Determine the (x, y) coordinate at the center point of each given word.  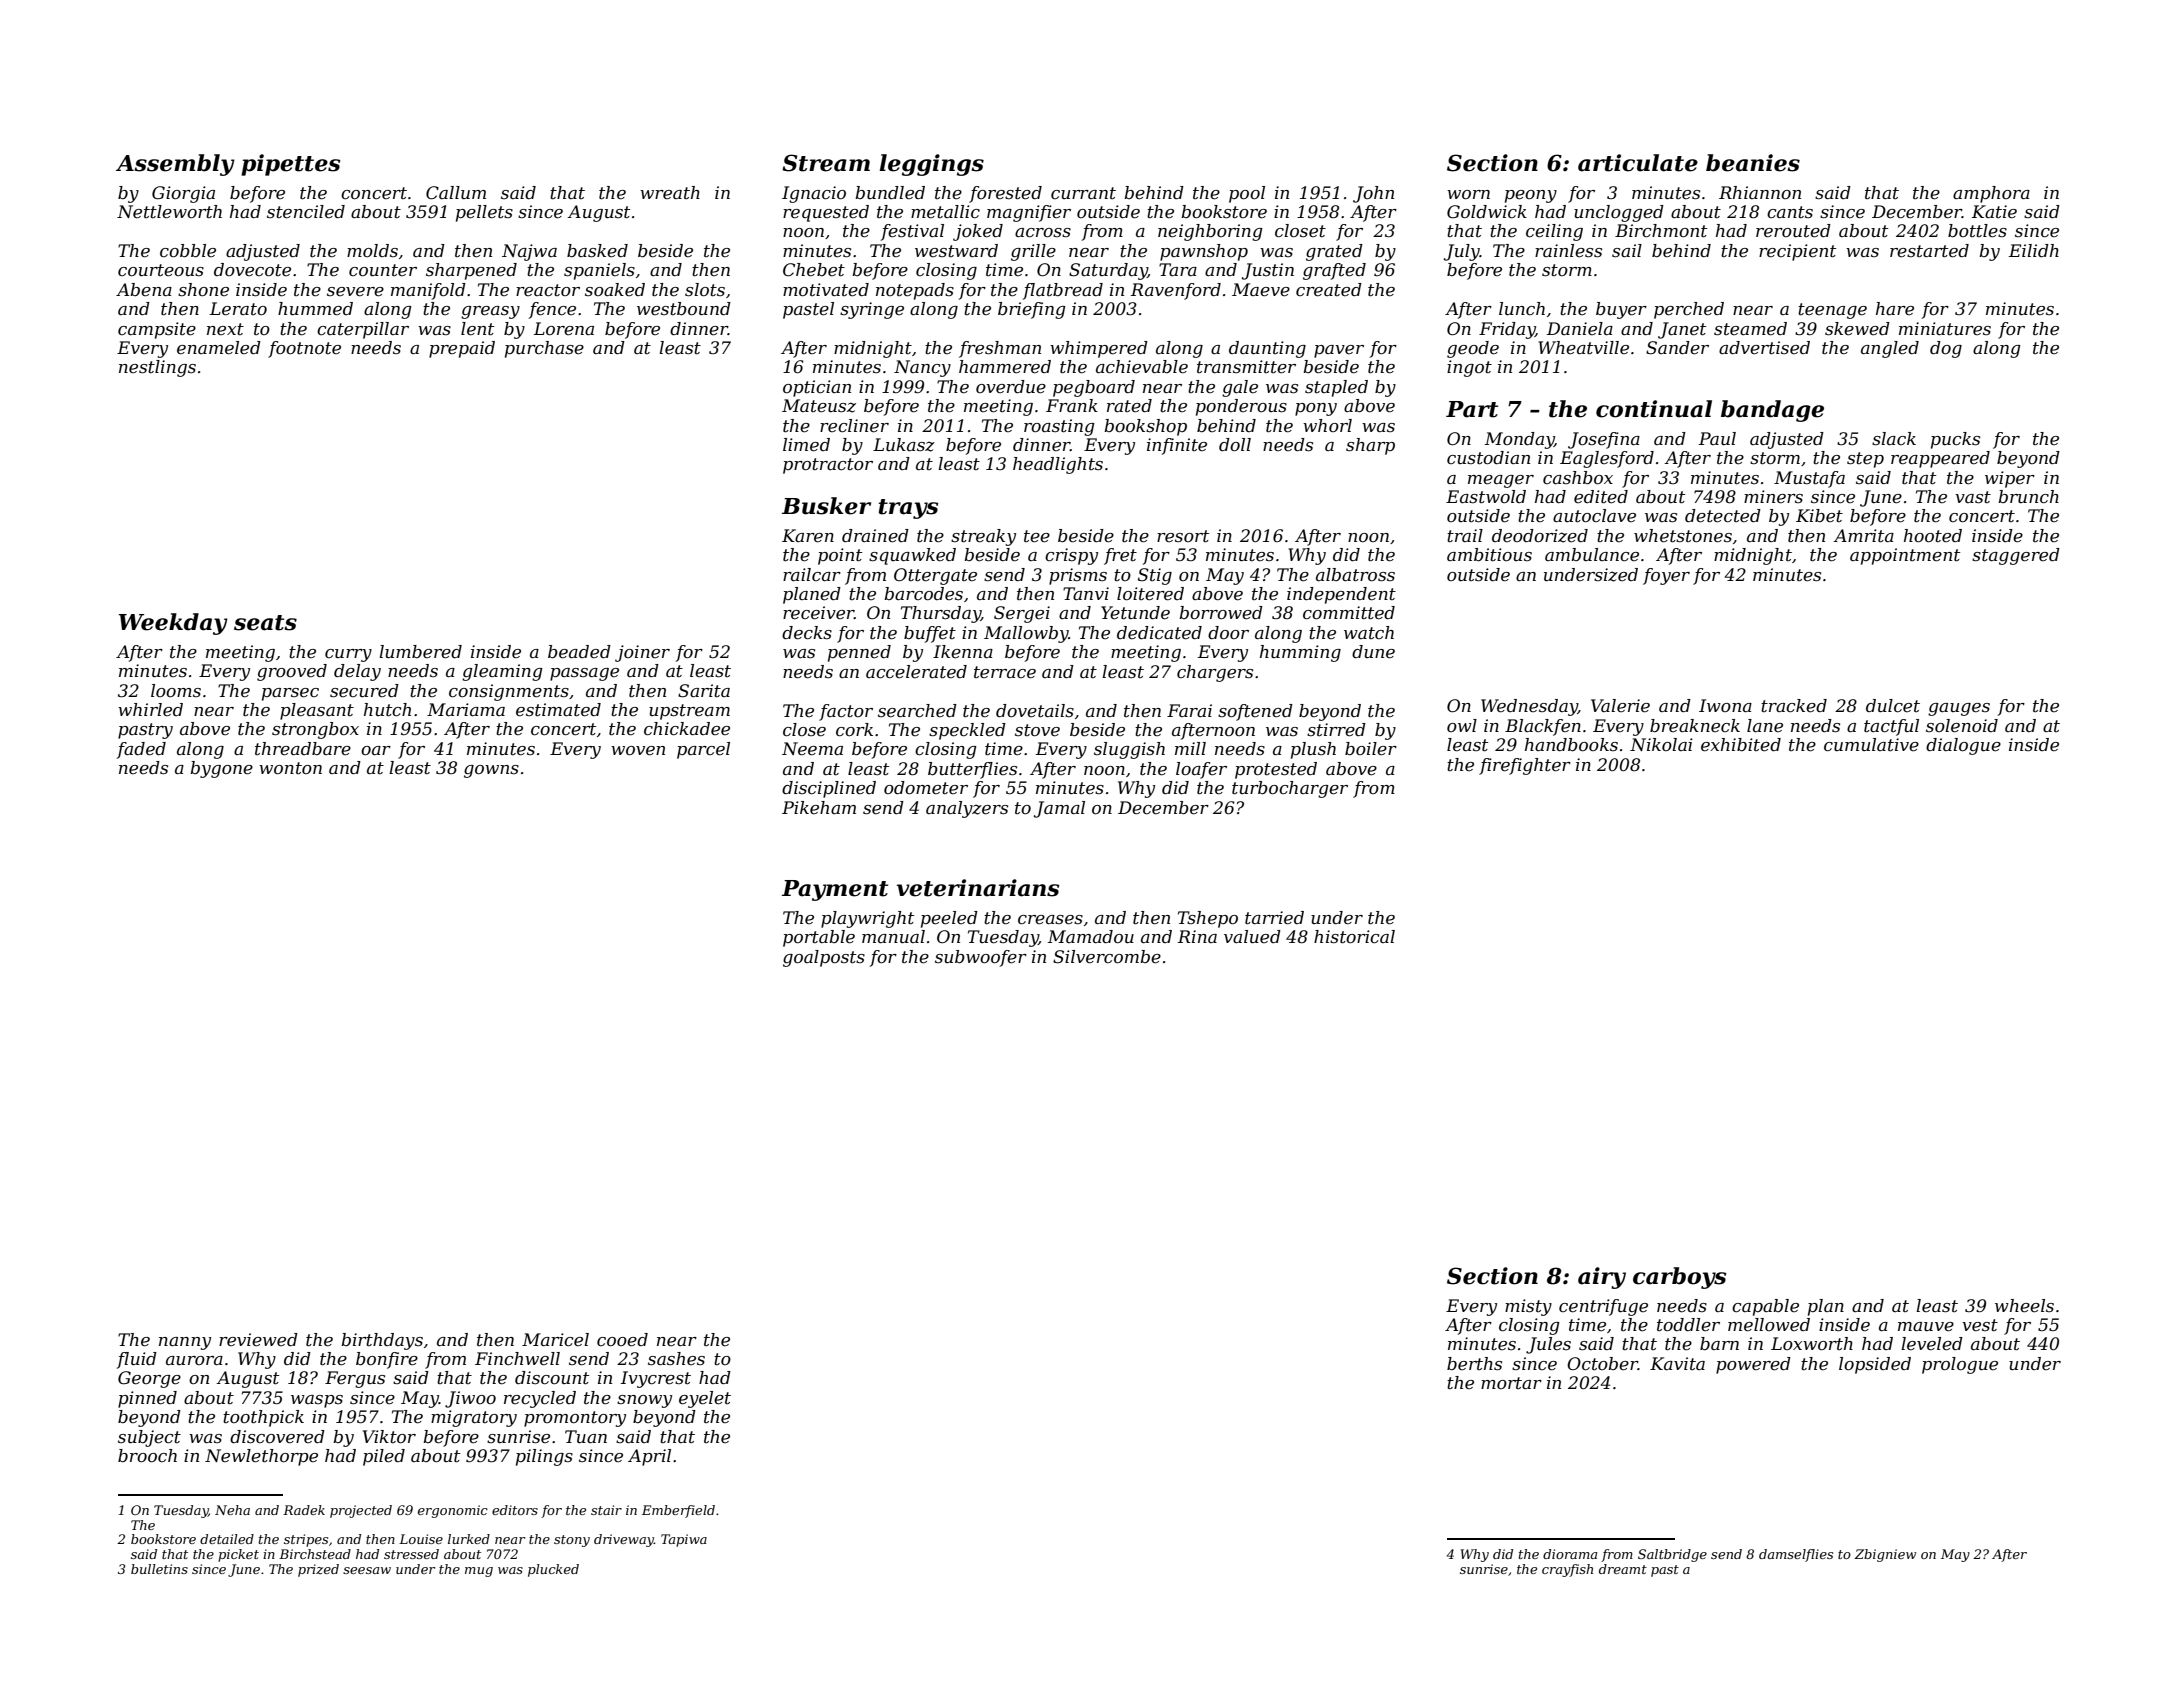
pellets (484, 213)
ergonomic (453, 1511)
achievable (1142, 367)
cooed (622, 1340)
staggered (2016, 556)
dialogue (1963, 746)
